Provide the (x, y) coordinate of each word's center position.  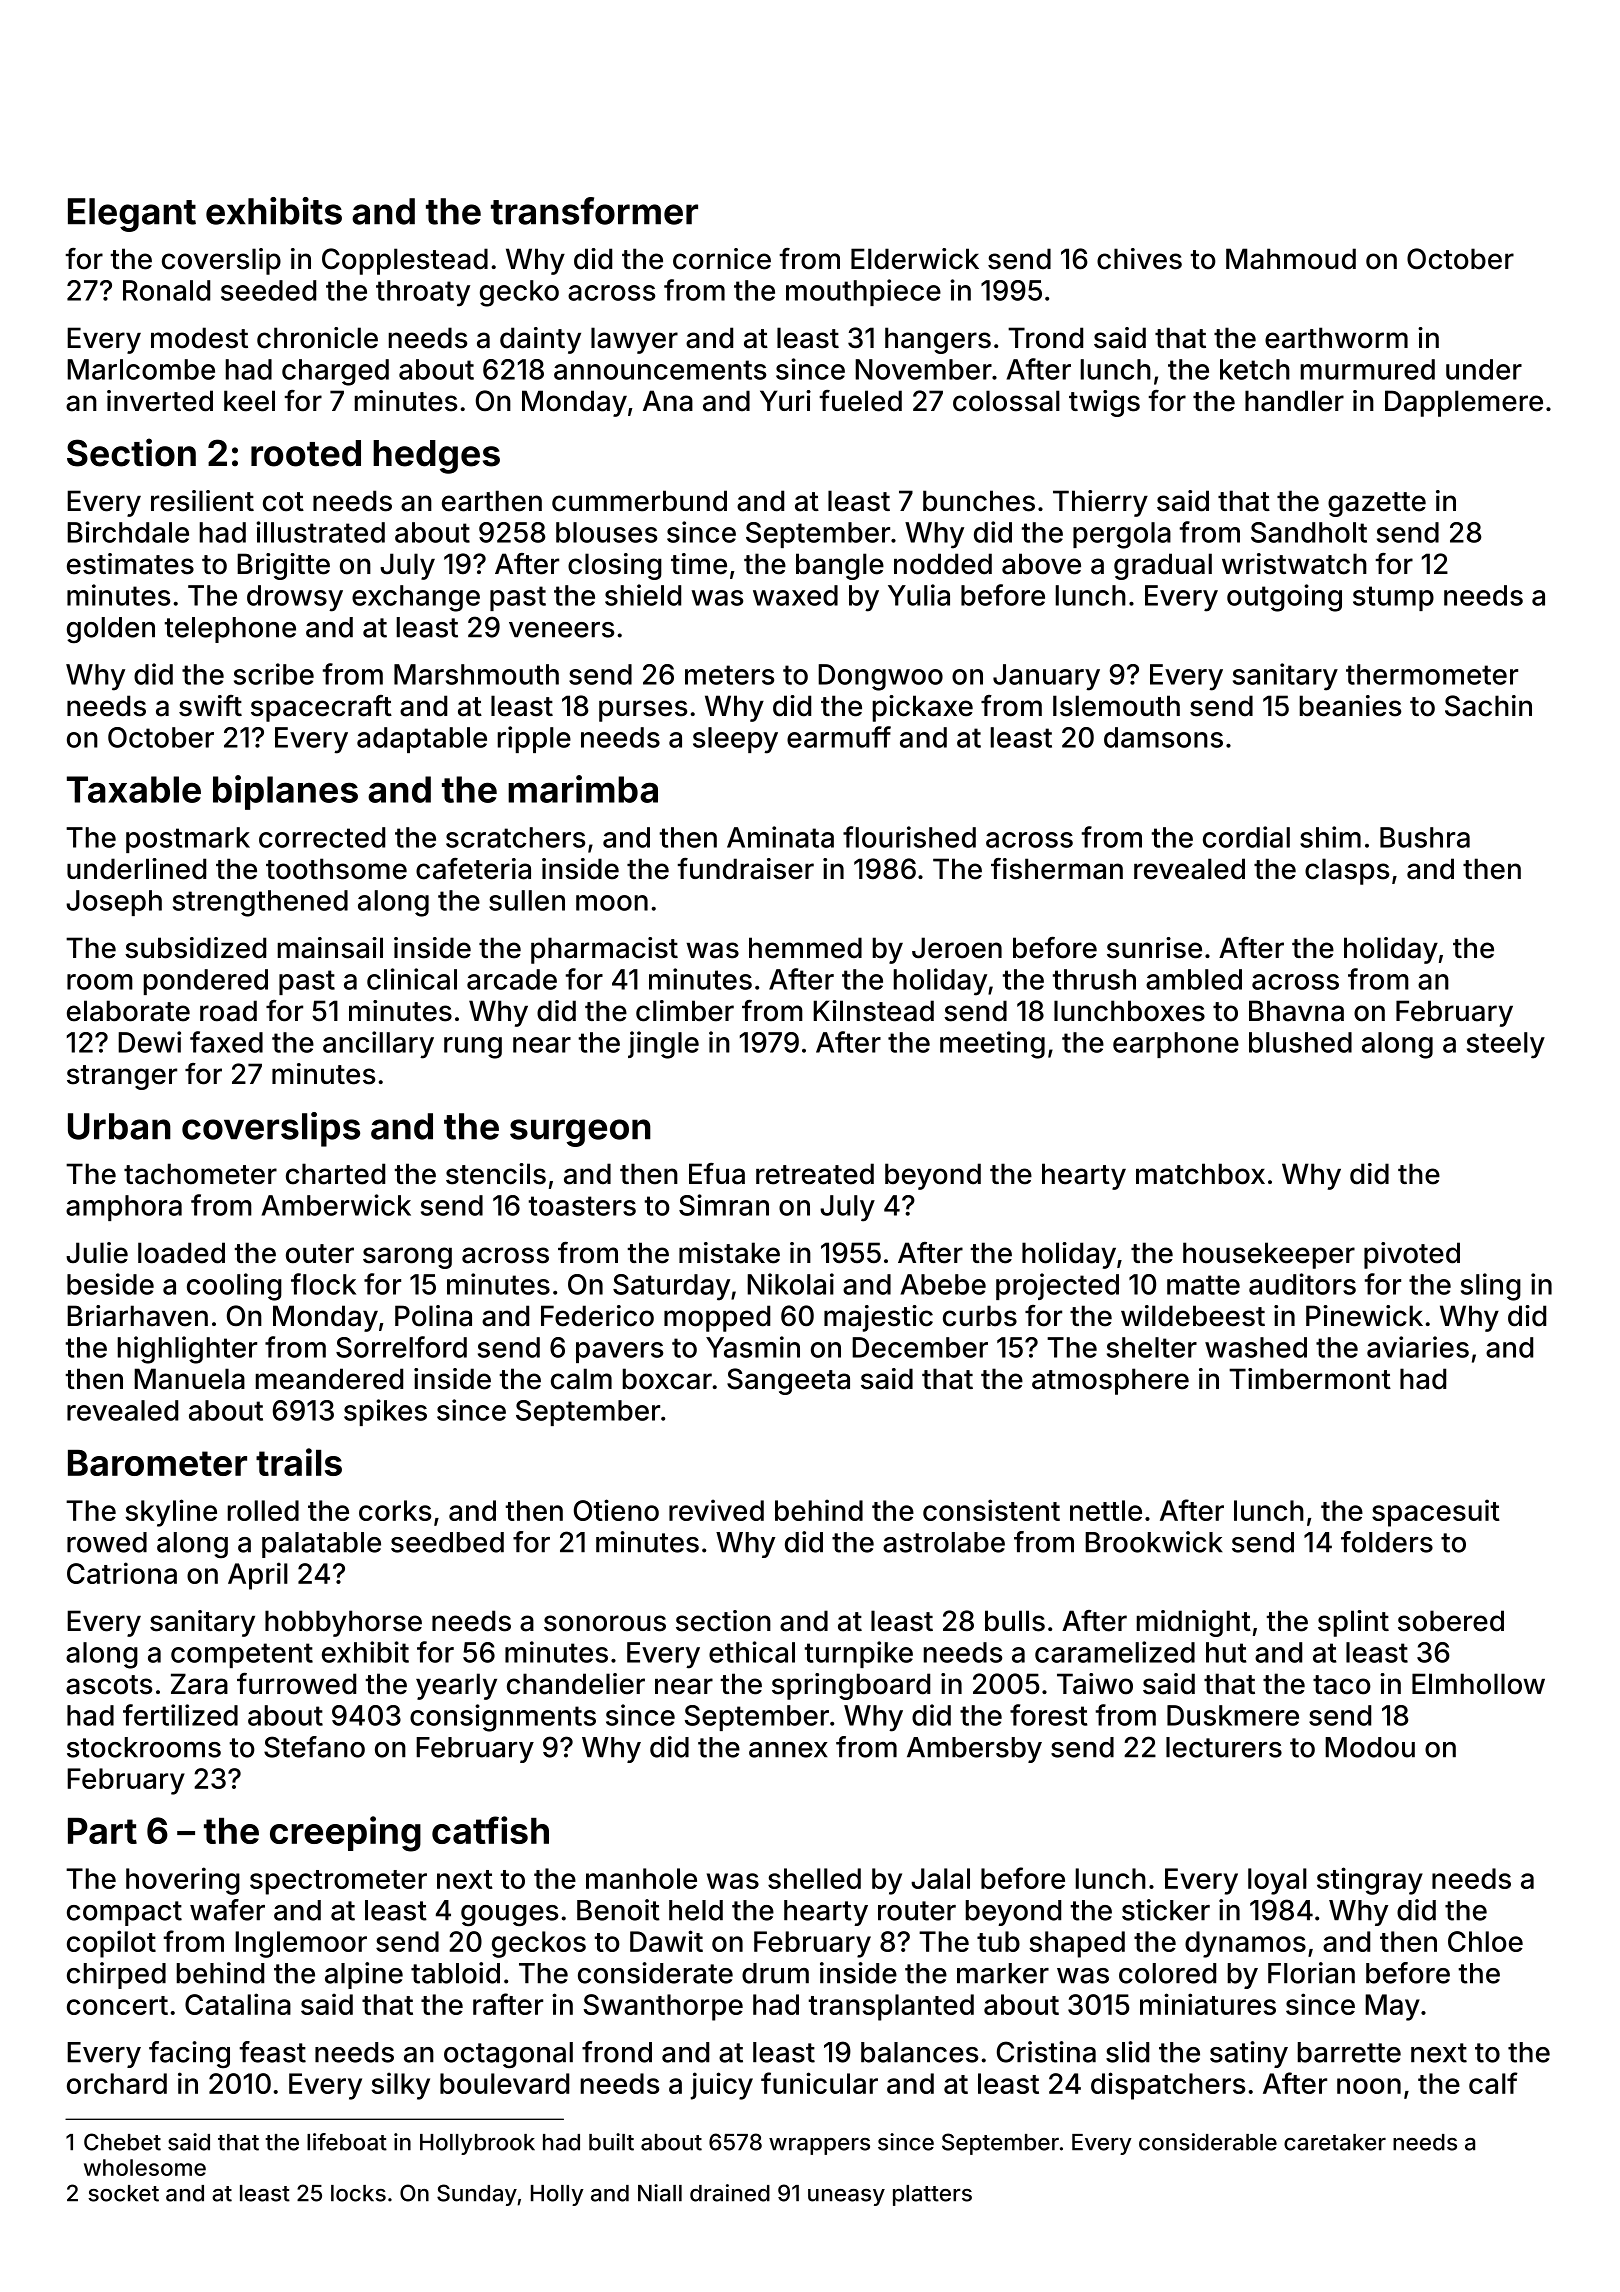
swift (210, 706)
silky (401, 2086)
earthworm (1336, 338)
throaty (423, 293)
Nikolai (790, 1284)
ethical (752, 1652)
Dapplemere (1464, 403)
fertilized (180, 1715)
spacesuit (1436, 1513)
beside (110, 1284)
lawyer (634, 340)
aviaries (1418, 1347)
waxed (795, 595)
